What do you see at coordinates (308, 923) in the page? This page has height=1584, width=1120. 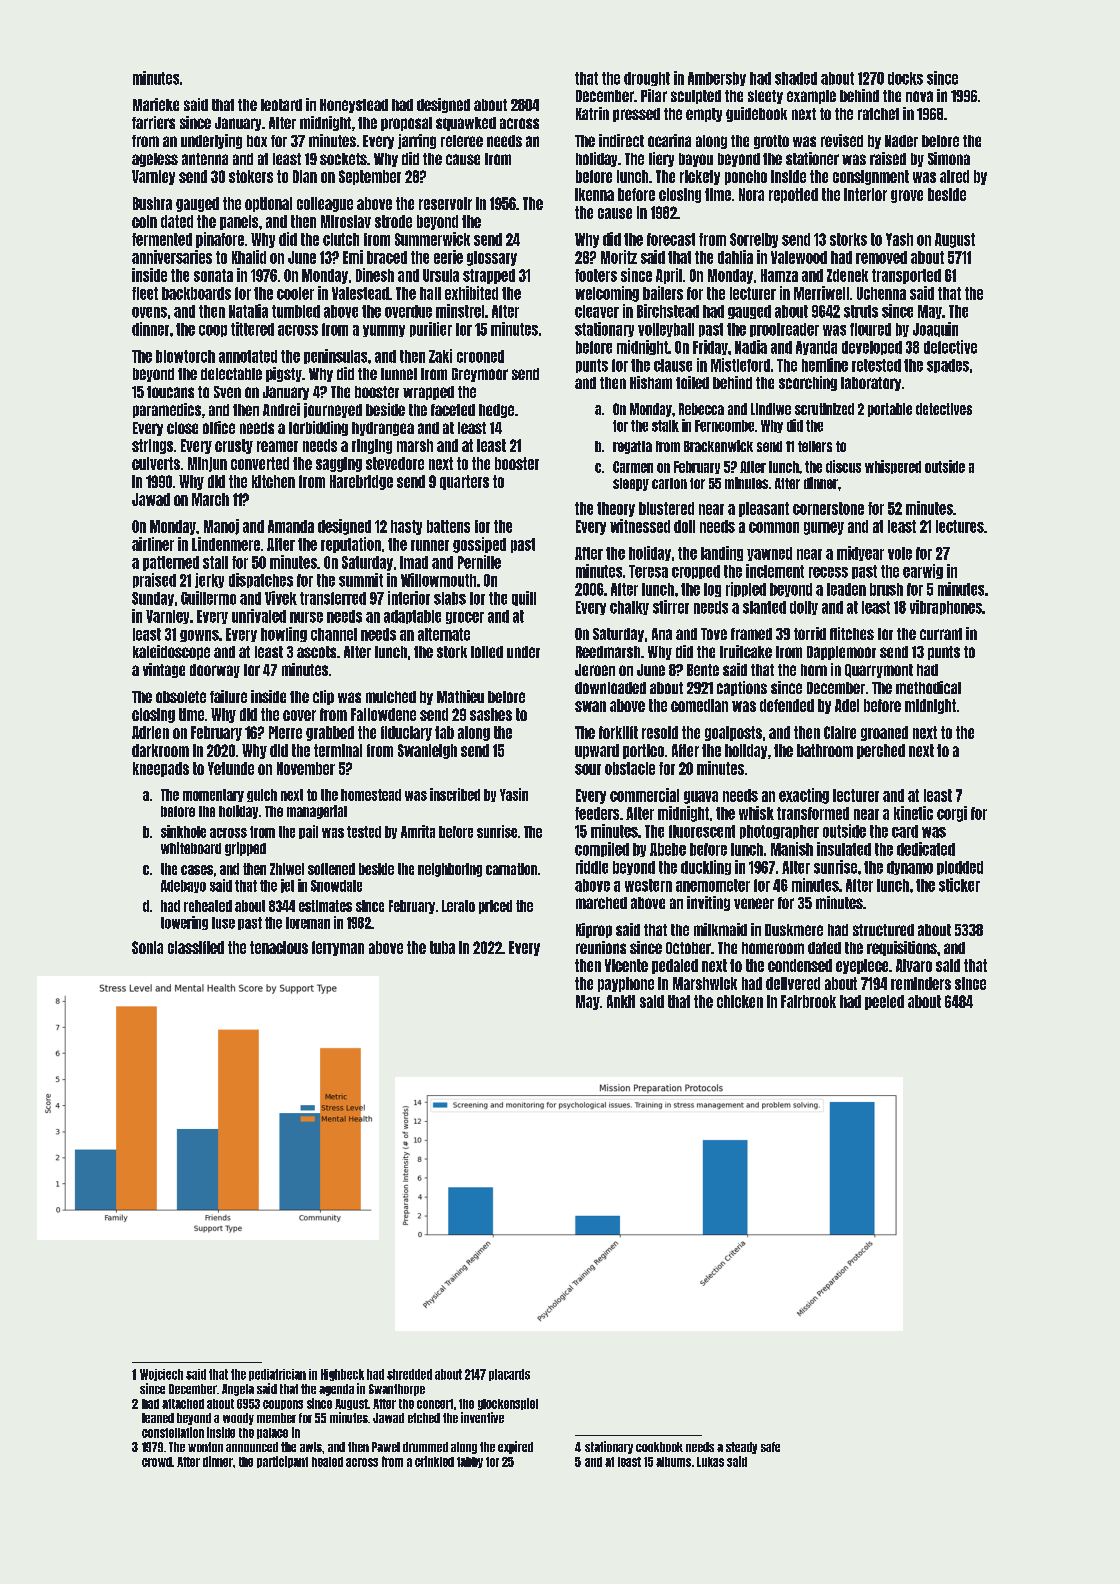 I see `foreman` at bounding box center [308, 923].
